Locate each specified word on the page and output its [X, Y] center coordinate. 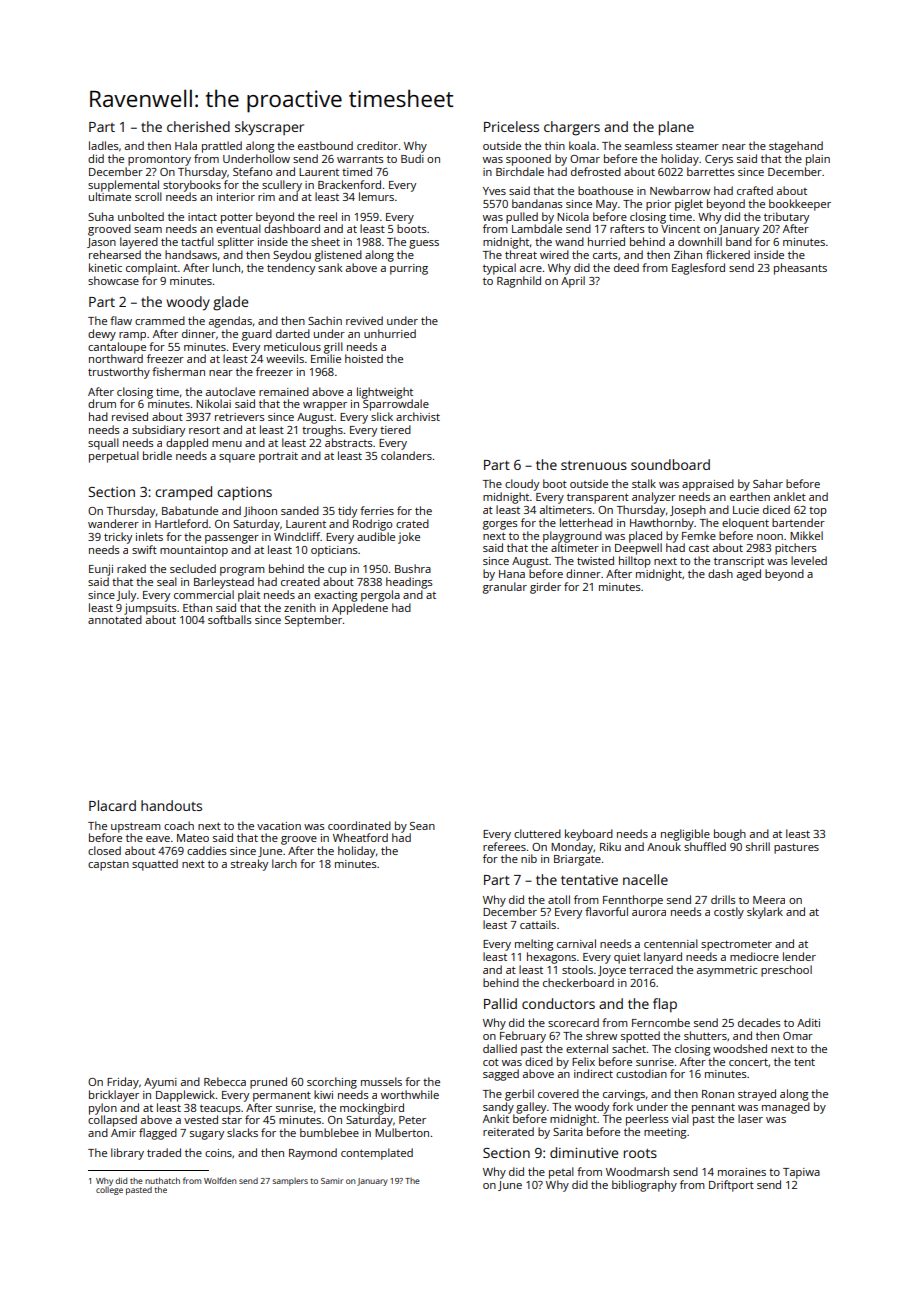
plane [676, 128]
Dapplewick [185, 1096]
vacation [279, 826]
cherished [198, 126]
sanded [300, 510]
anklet [790, 496]
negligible [685, 835]
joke [409, 538]
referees [504, 846]
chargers [572, 128]
